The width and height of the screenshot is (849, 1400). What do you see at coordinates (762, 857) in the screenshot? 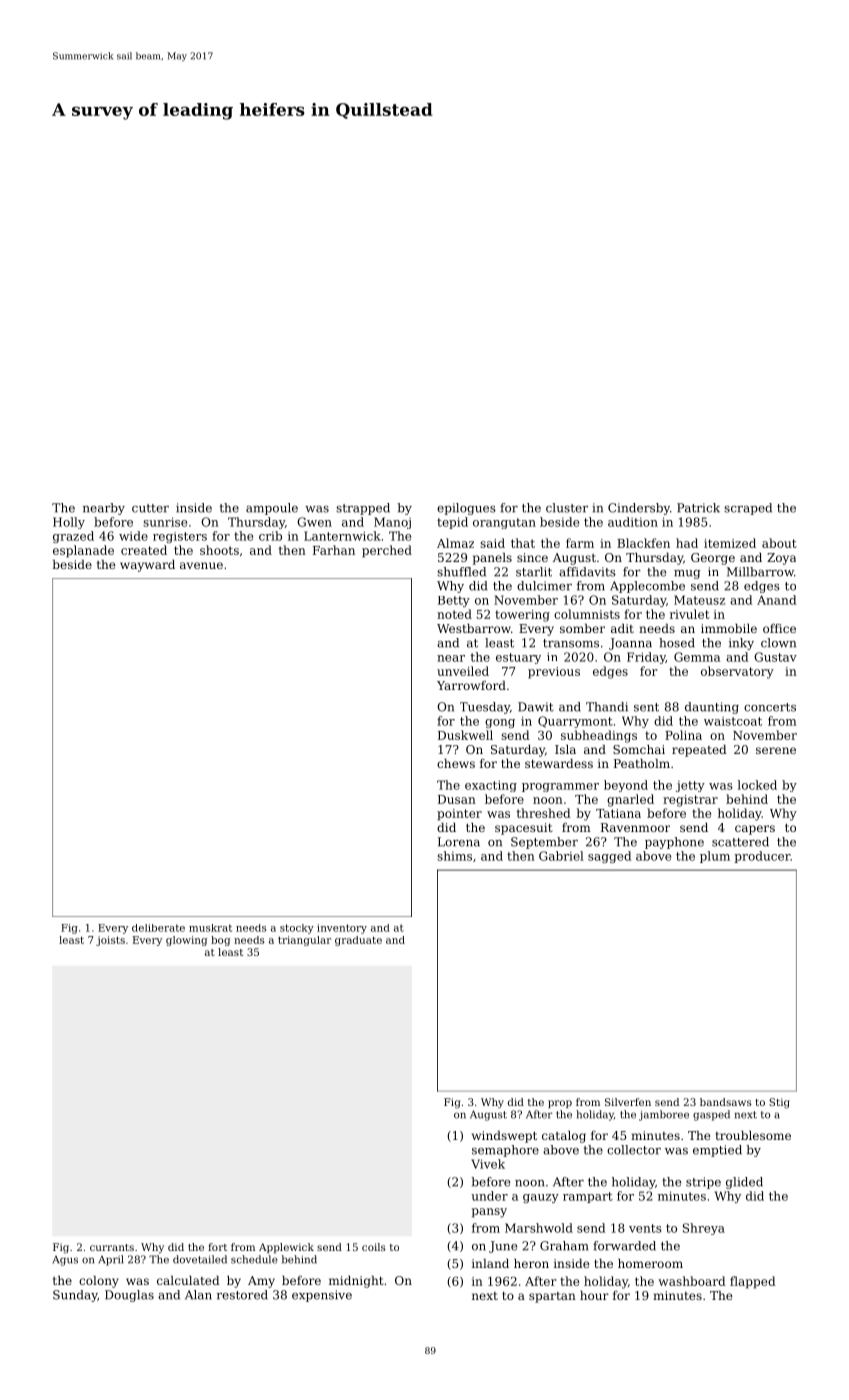
I see `producer` at bounding box center [762, 857].
